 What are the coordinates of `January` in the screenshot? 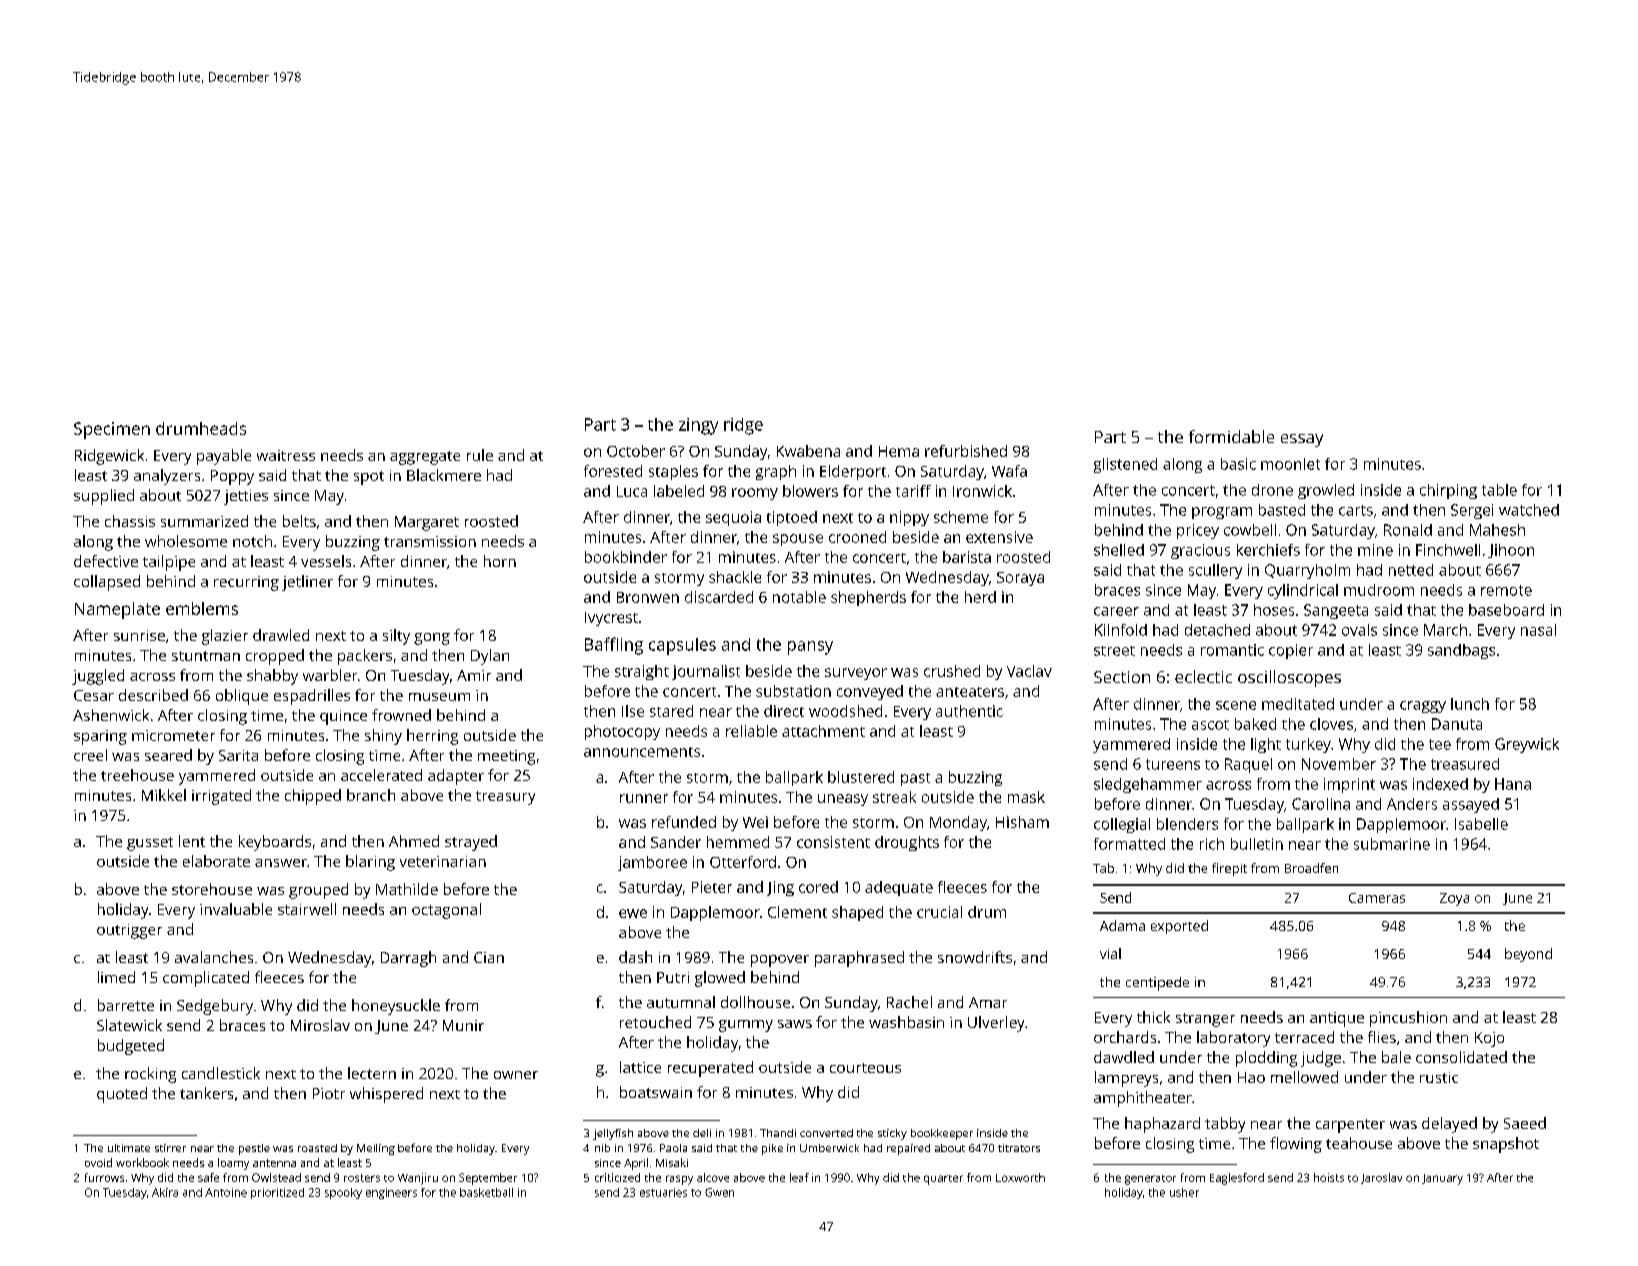 It's located at (1442, 1179).
